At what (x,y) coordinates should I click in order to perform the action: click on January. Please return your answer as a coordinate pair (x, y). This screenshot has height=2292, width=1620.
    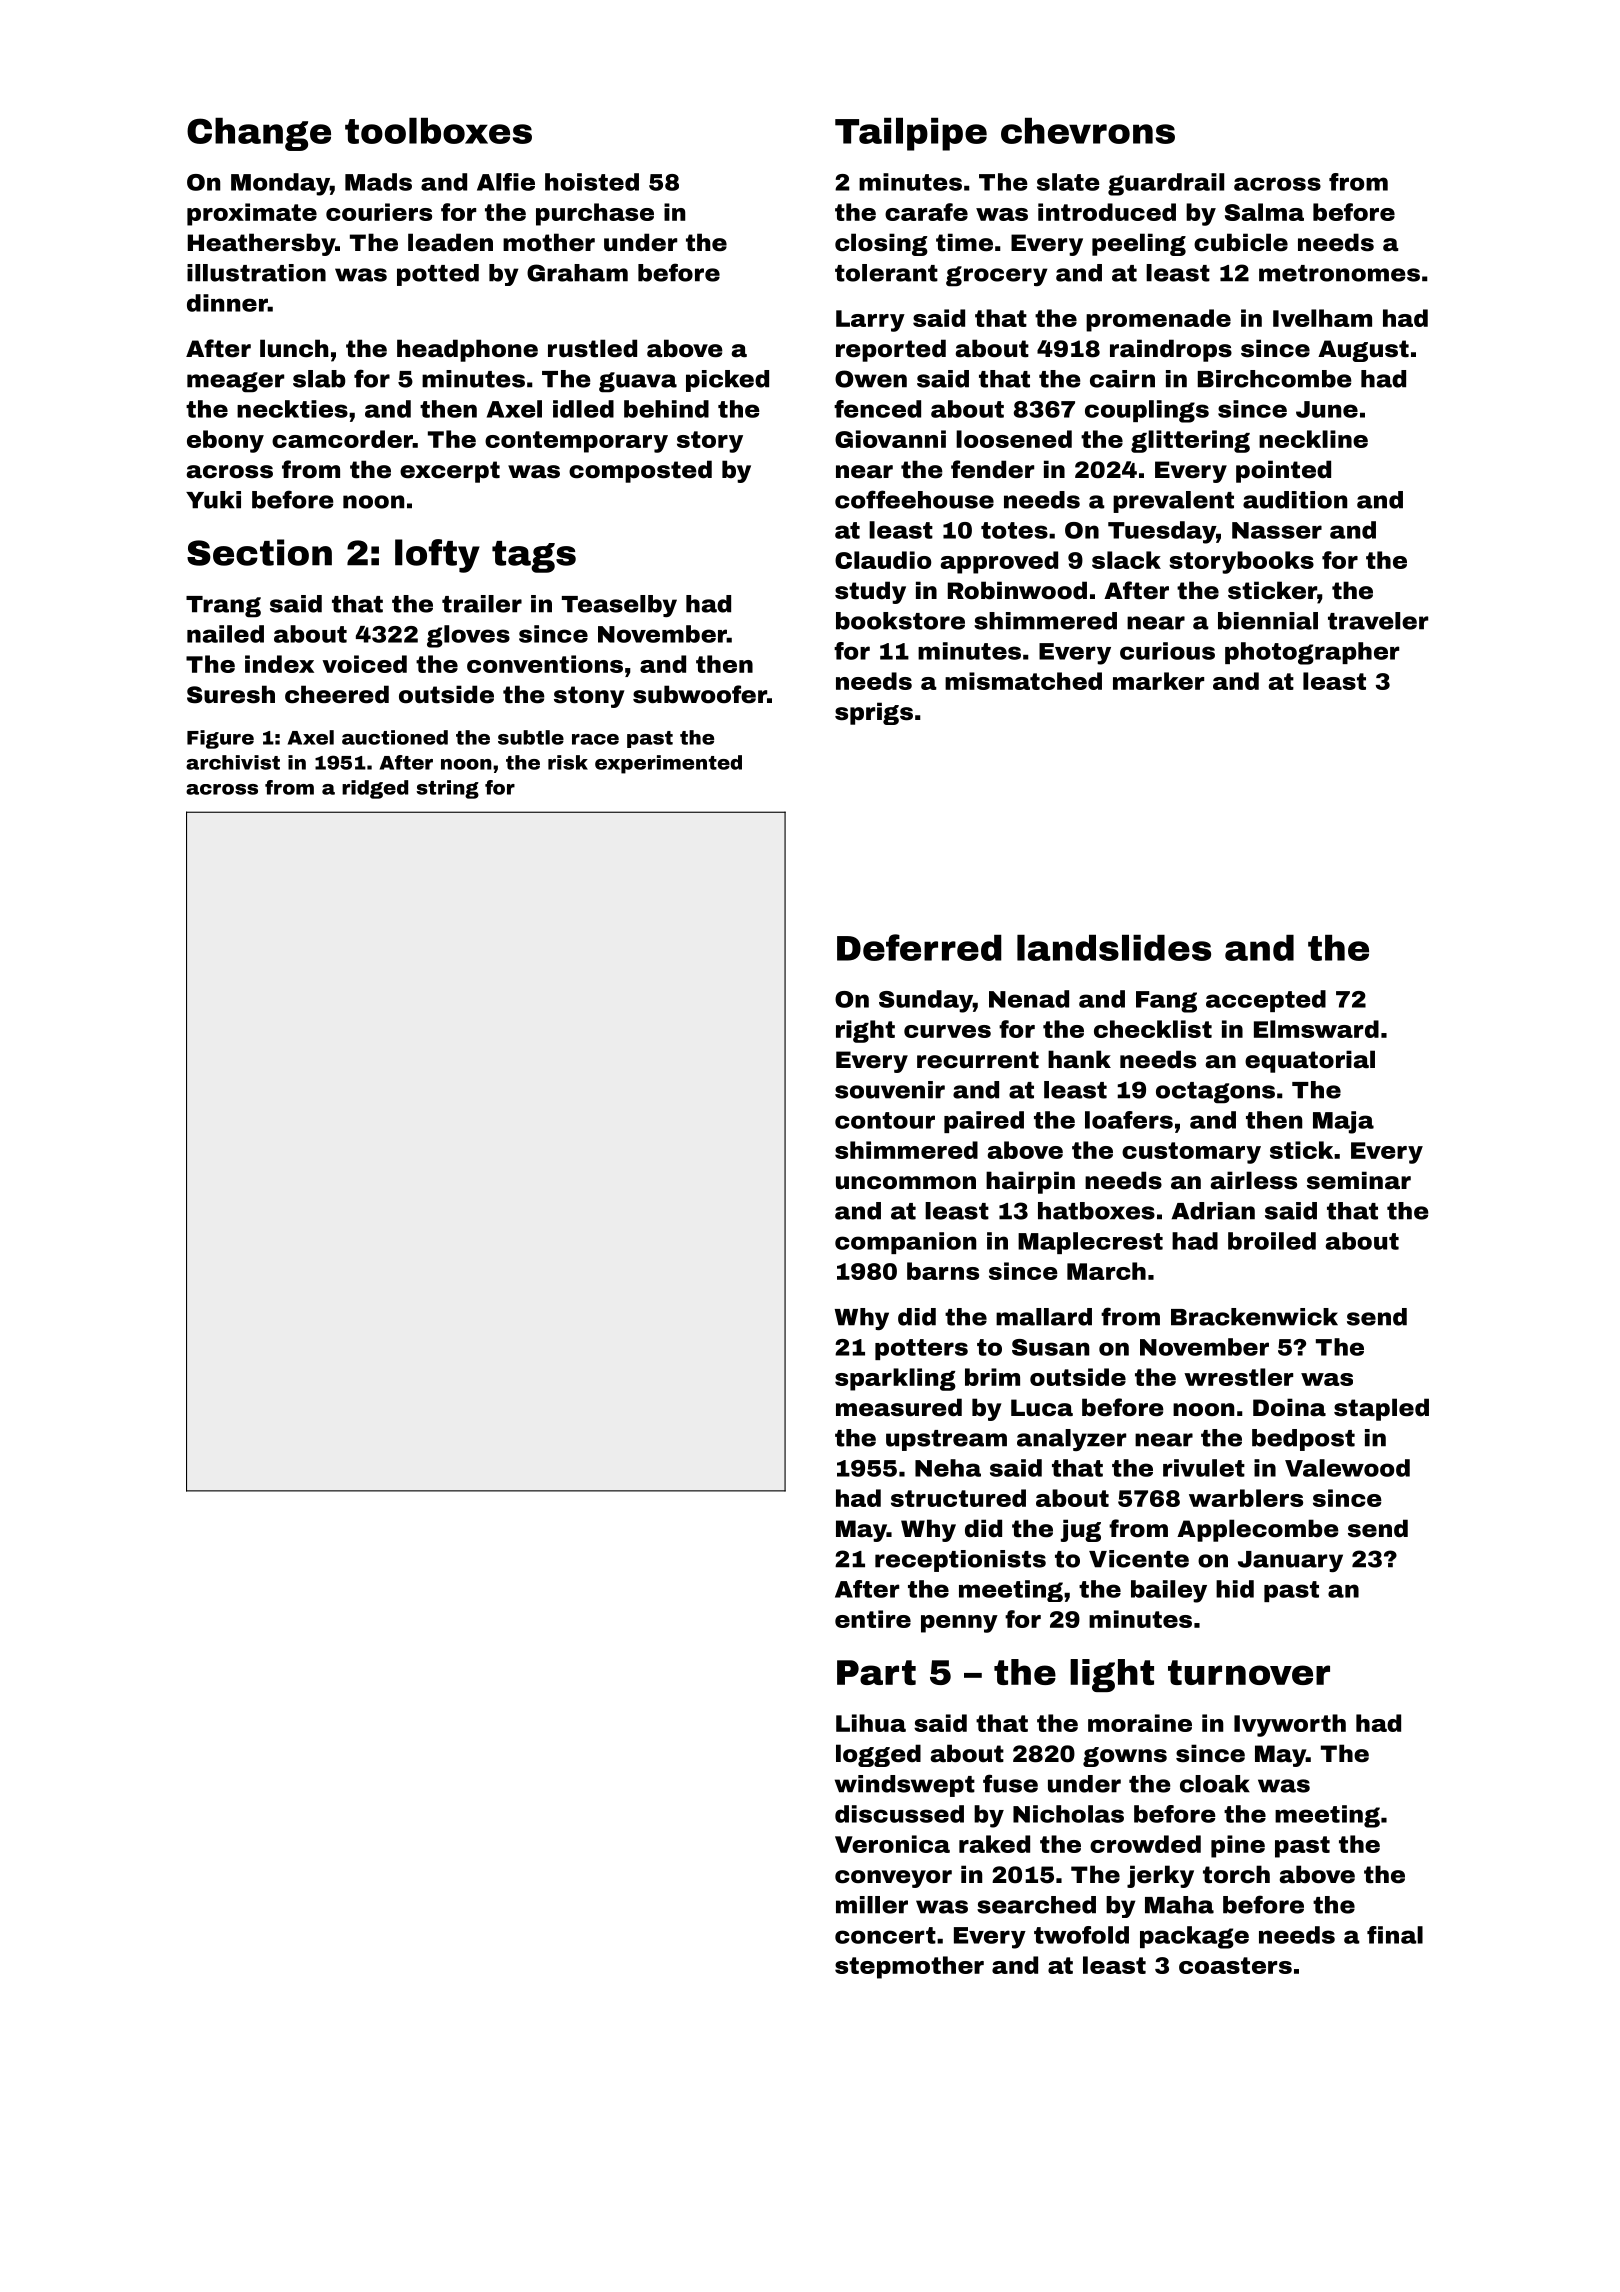
    Looking at the image, I should click on (1290, 1561).
